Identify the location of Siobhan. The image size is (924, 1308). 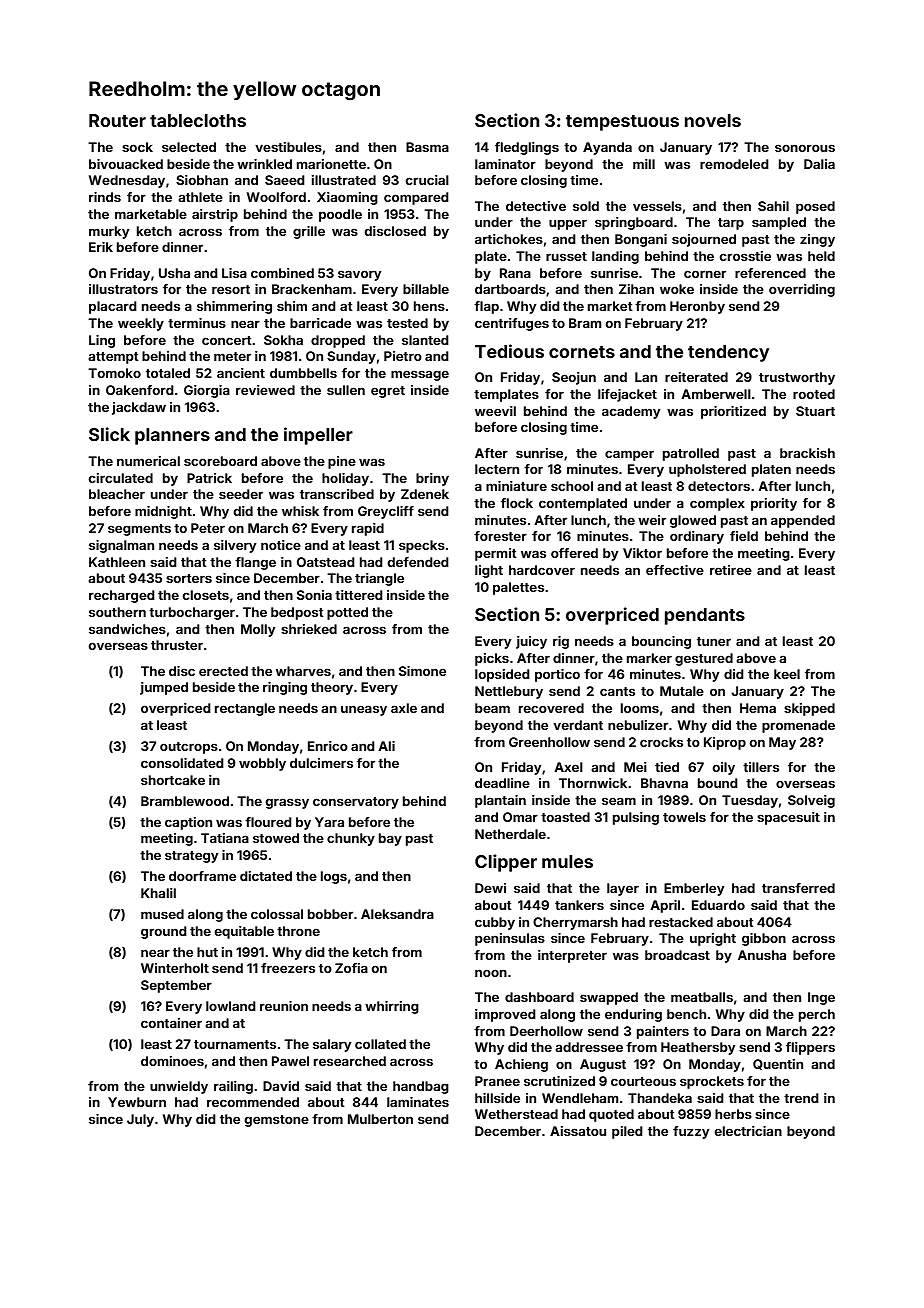
(202, 180).
